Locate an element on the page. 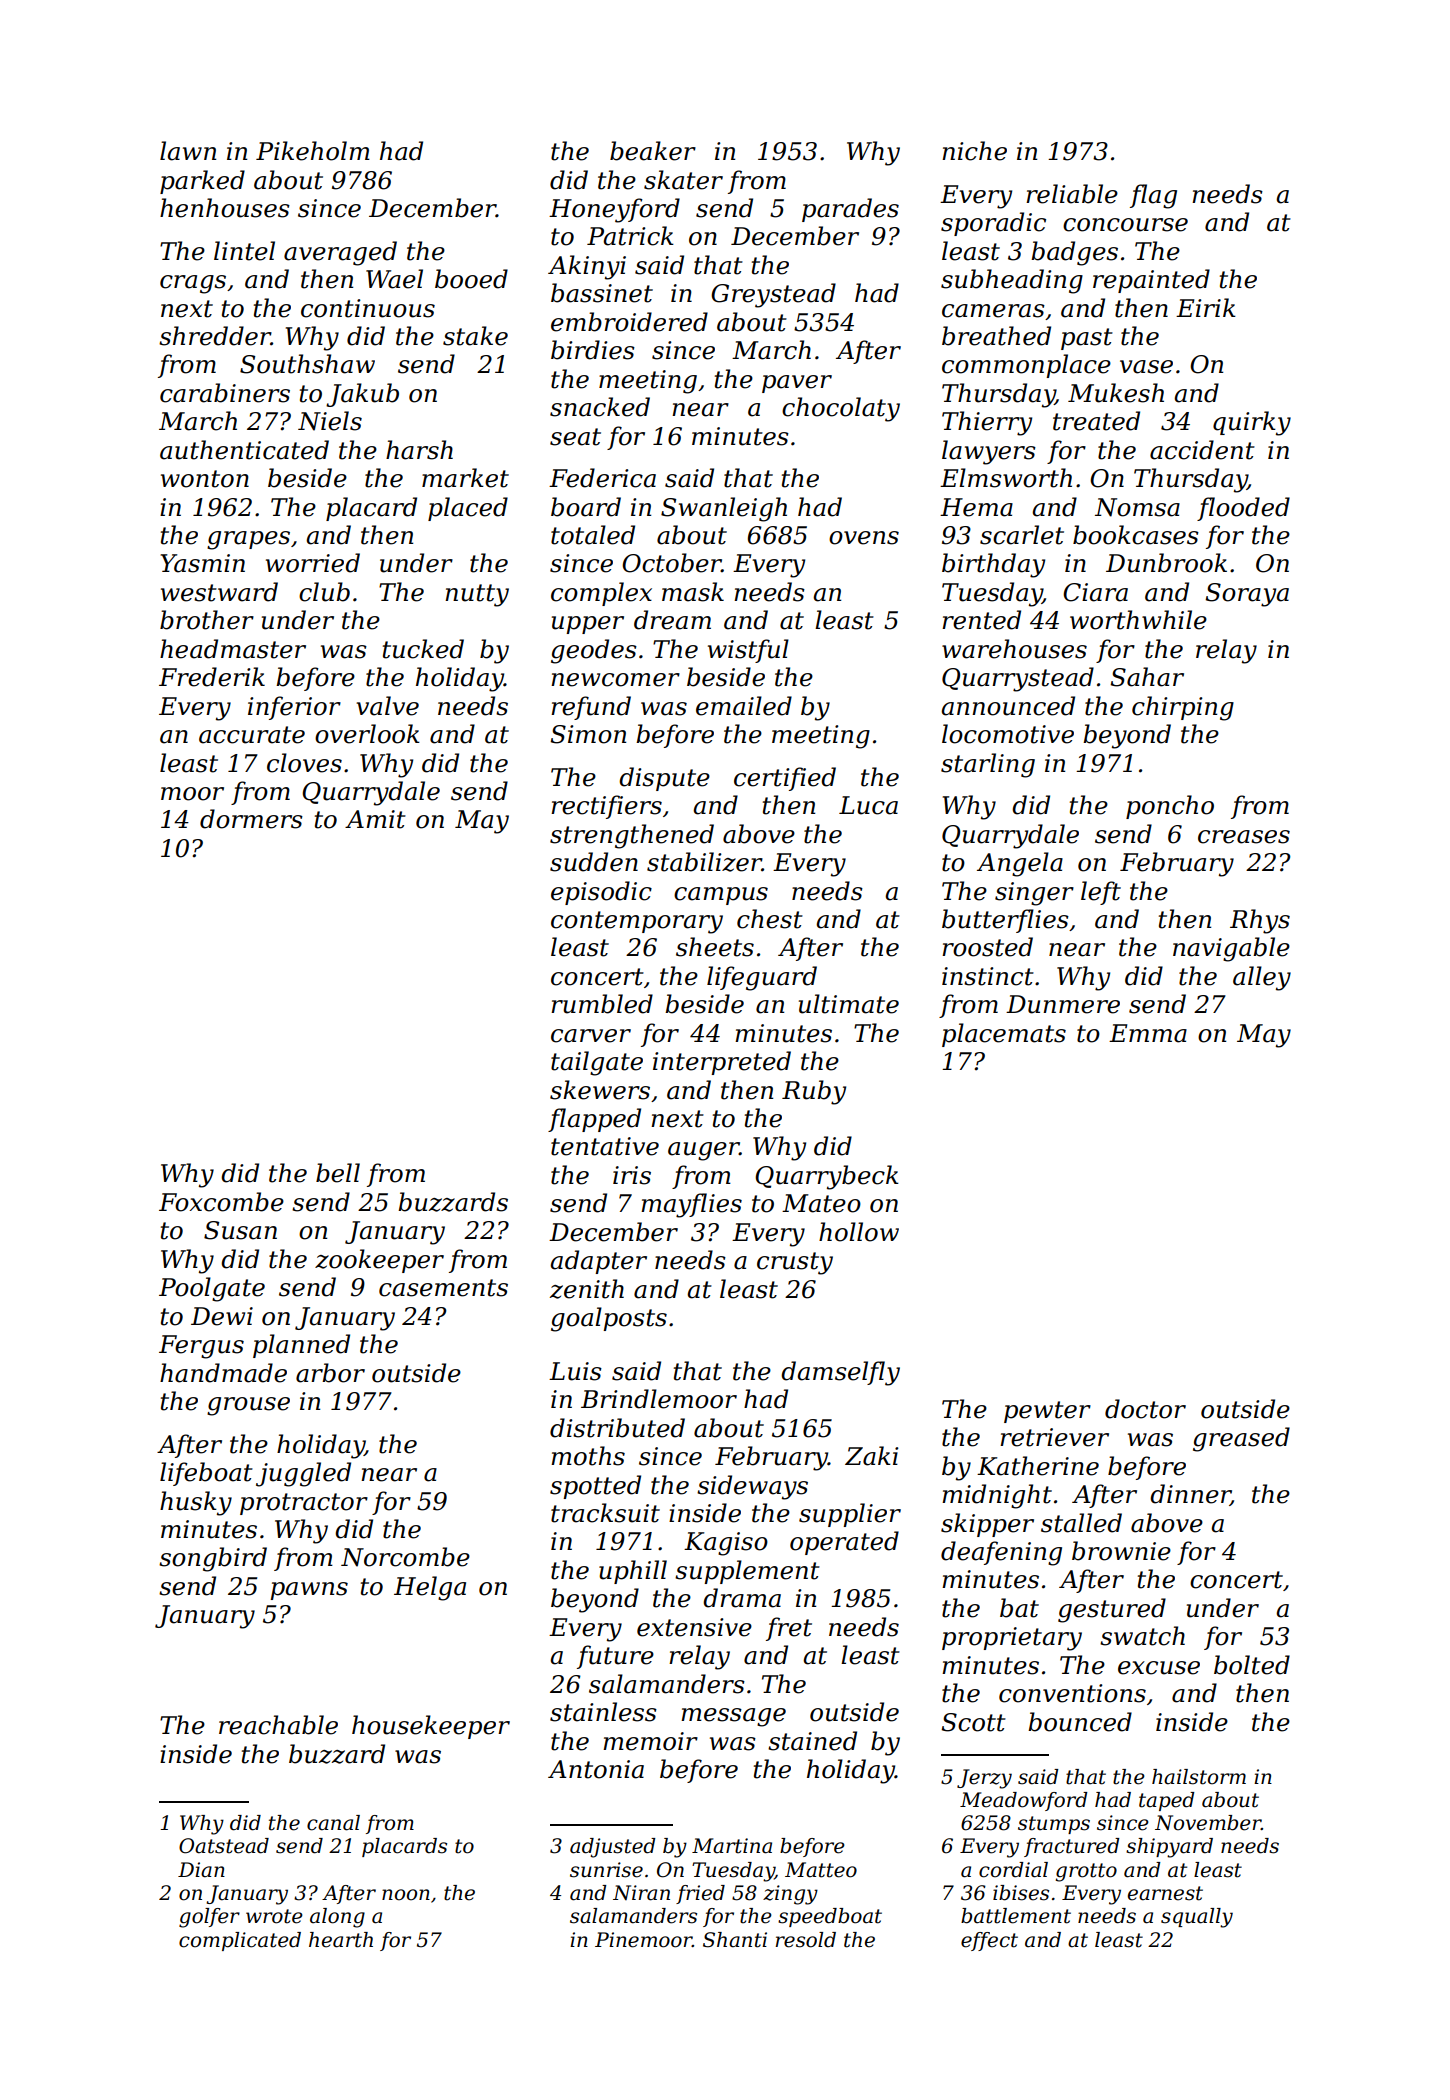 The height and width of the image is (2100, 1450). deafening is located at coordinates (1001, 1553).
